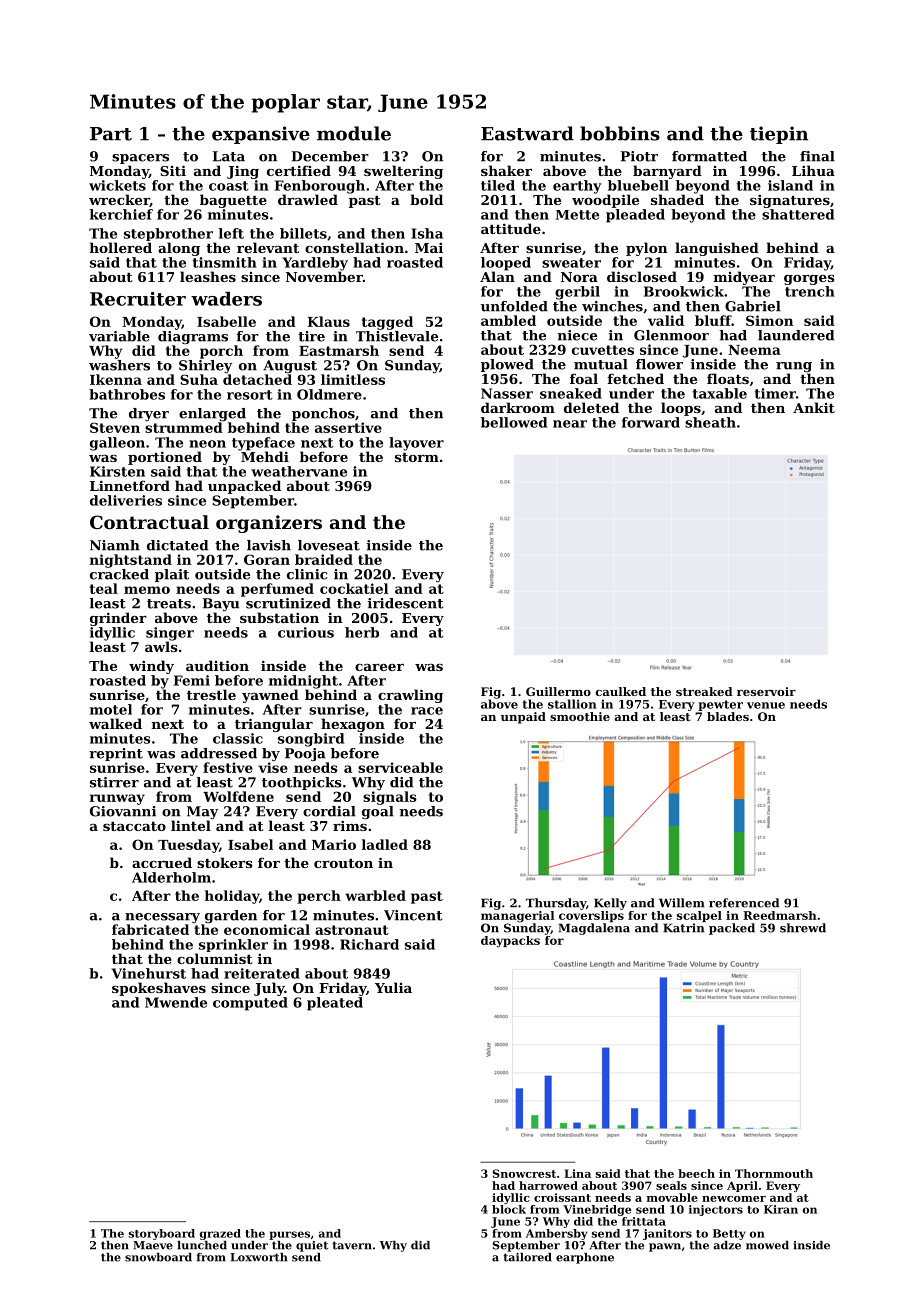  Describe the element at coordinates (558, 691) in the screenshot. I see `Guillermo` at that location.
